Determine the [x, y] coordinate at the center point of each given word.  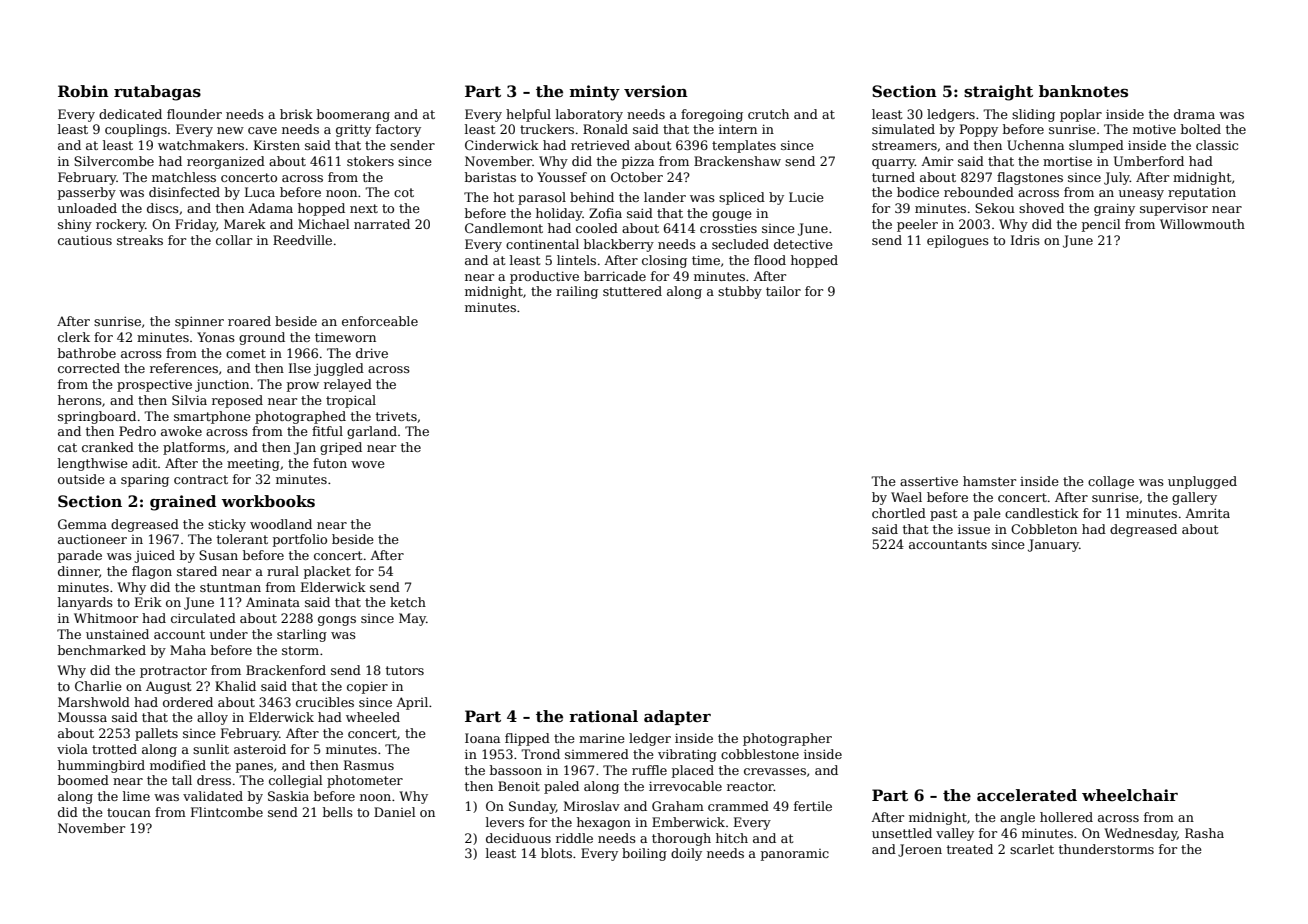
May [412, 619]
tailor [783, 291]
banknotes [1083, 91]
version [656, 91]
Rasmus [369, 765]
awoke [181, 431]
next [364, 208]
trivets [396, 416]
